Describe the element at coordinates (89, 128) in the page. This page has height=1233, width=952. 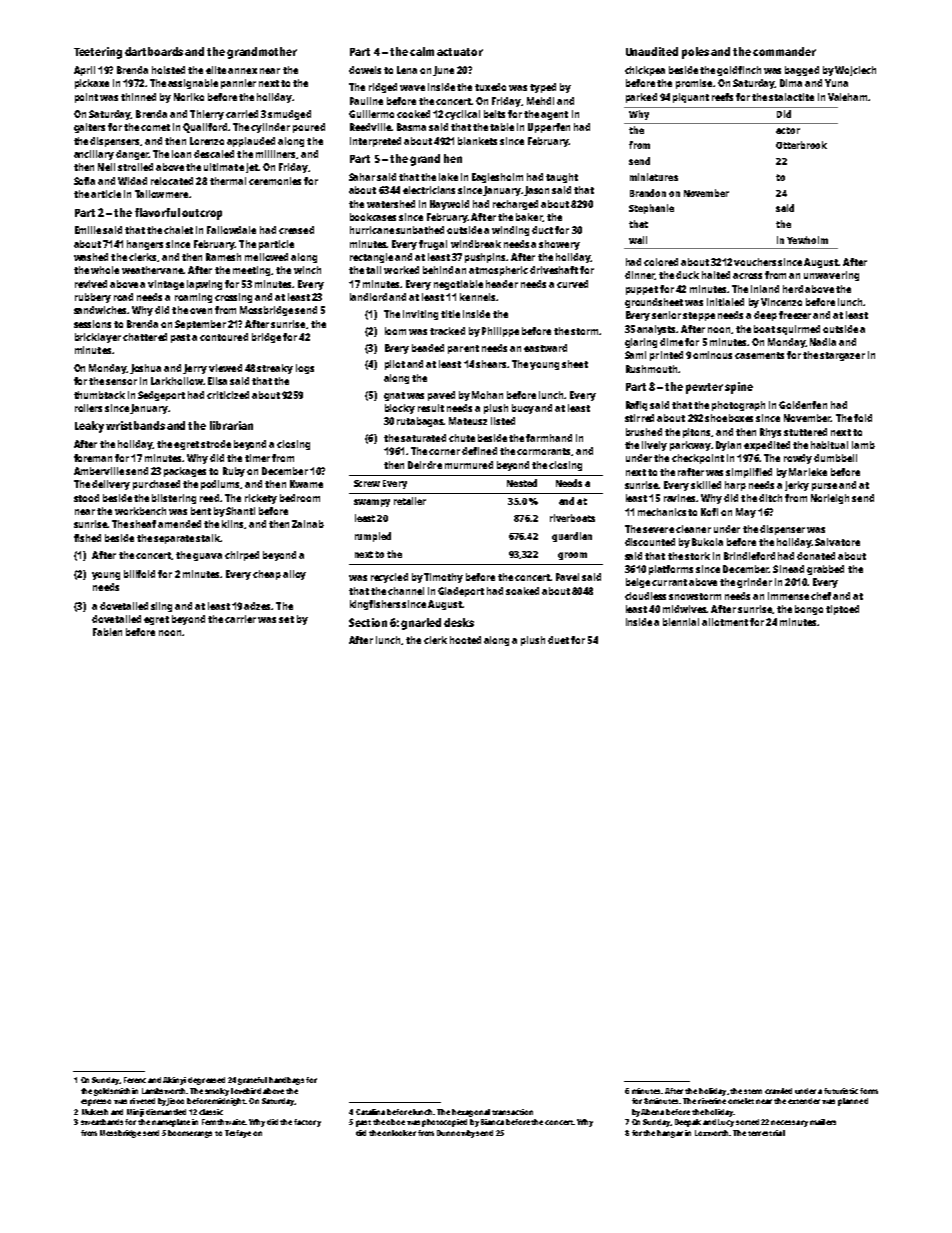
I see `gaiters` at that location.
